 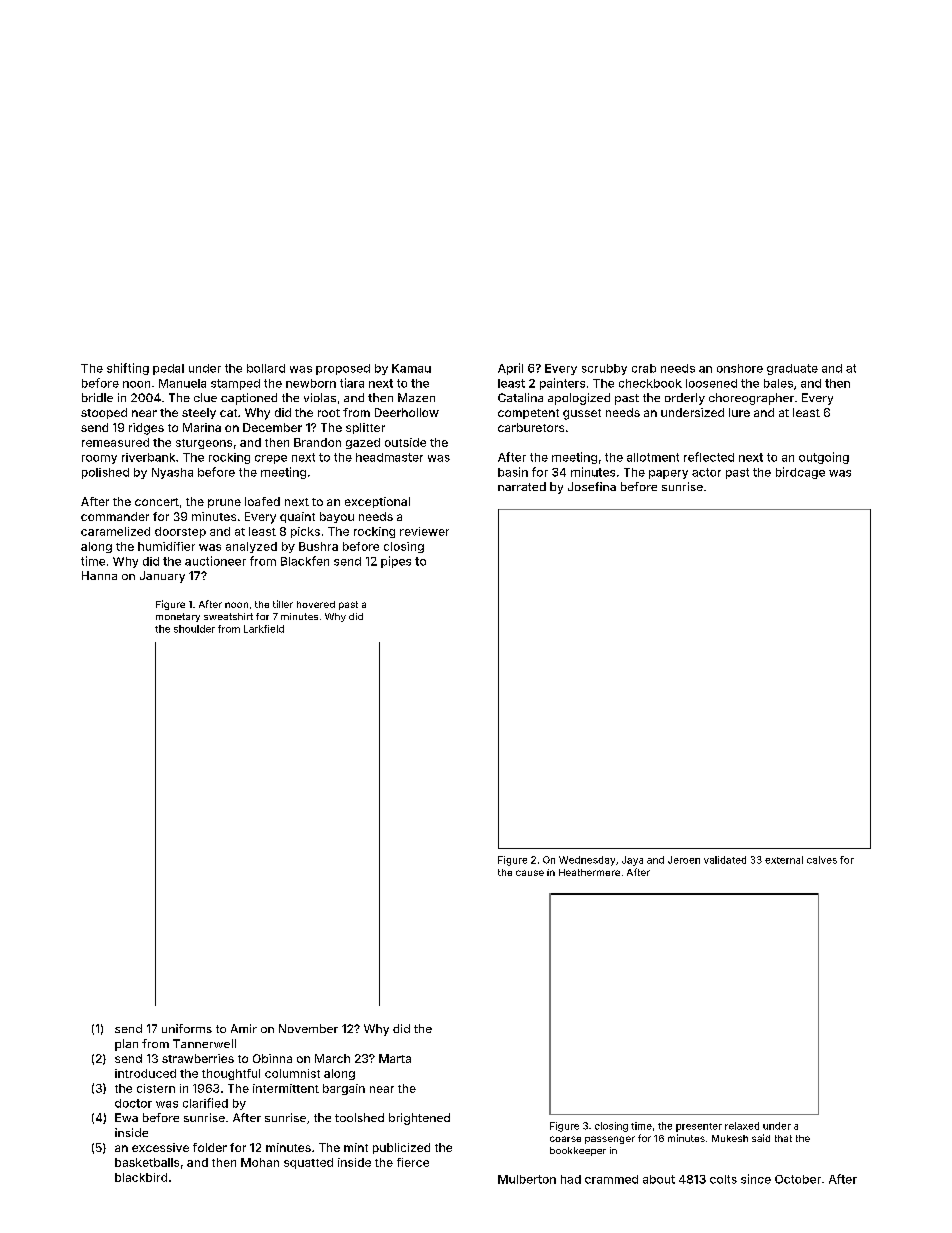 What do you see at coordinates (822, 860) in the page?
I see `calves` at bounding box center [822, 860].
